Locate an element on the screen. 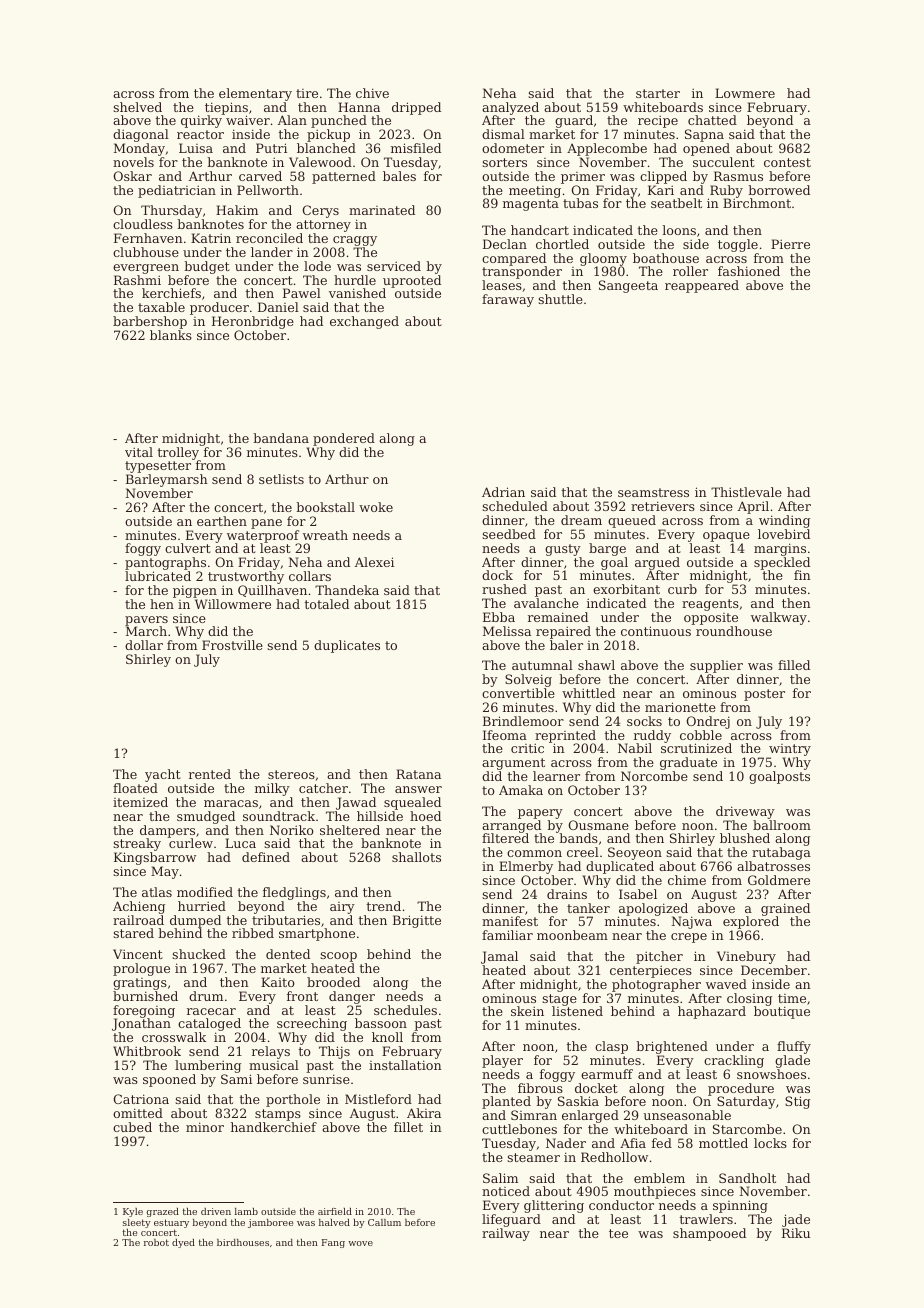 This screenshot has width=924, height=1308. Brigitte is located at coordinates (417, 921).
